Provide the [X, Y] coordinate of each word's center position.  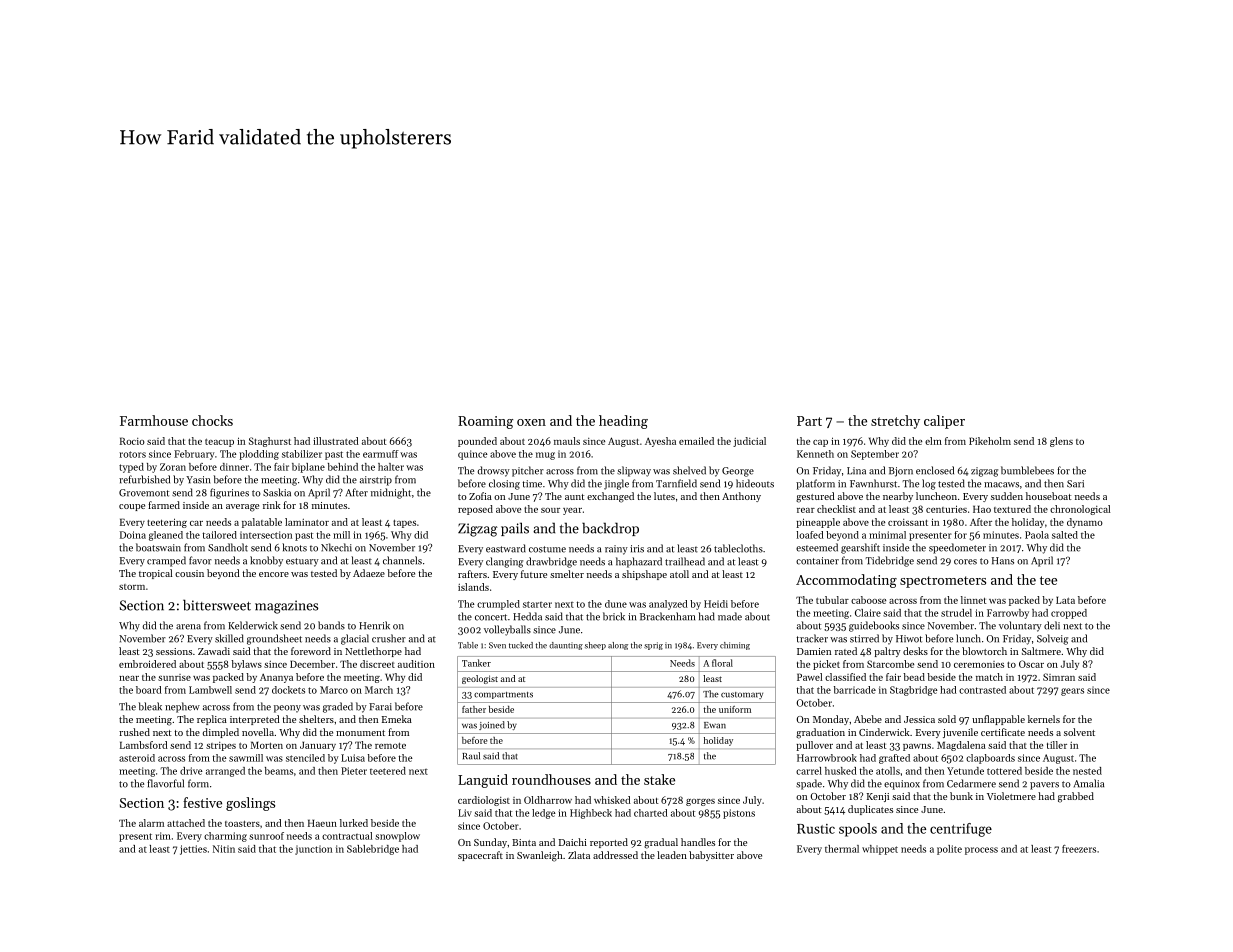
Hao [982, 509]
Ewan [715, 725]
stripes [221, 746]
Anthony [741, 497]
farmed [164, 505]
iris [637, 549]
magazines [286, 607]
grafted [894, 759]
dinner [234, 467]
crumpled [498, 605]
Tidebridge [889, 561]
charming [225, 837]
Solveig [1052, 639]
